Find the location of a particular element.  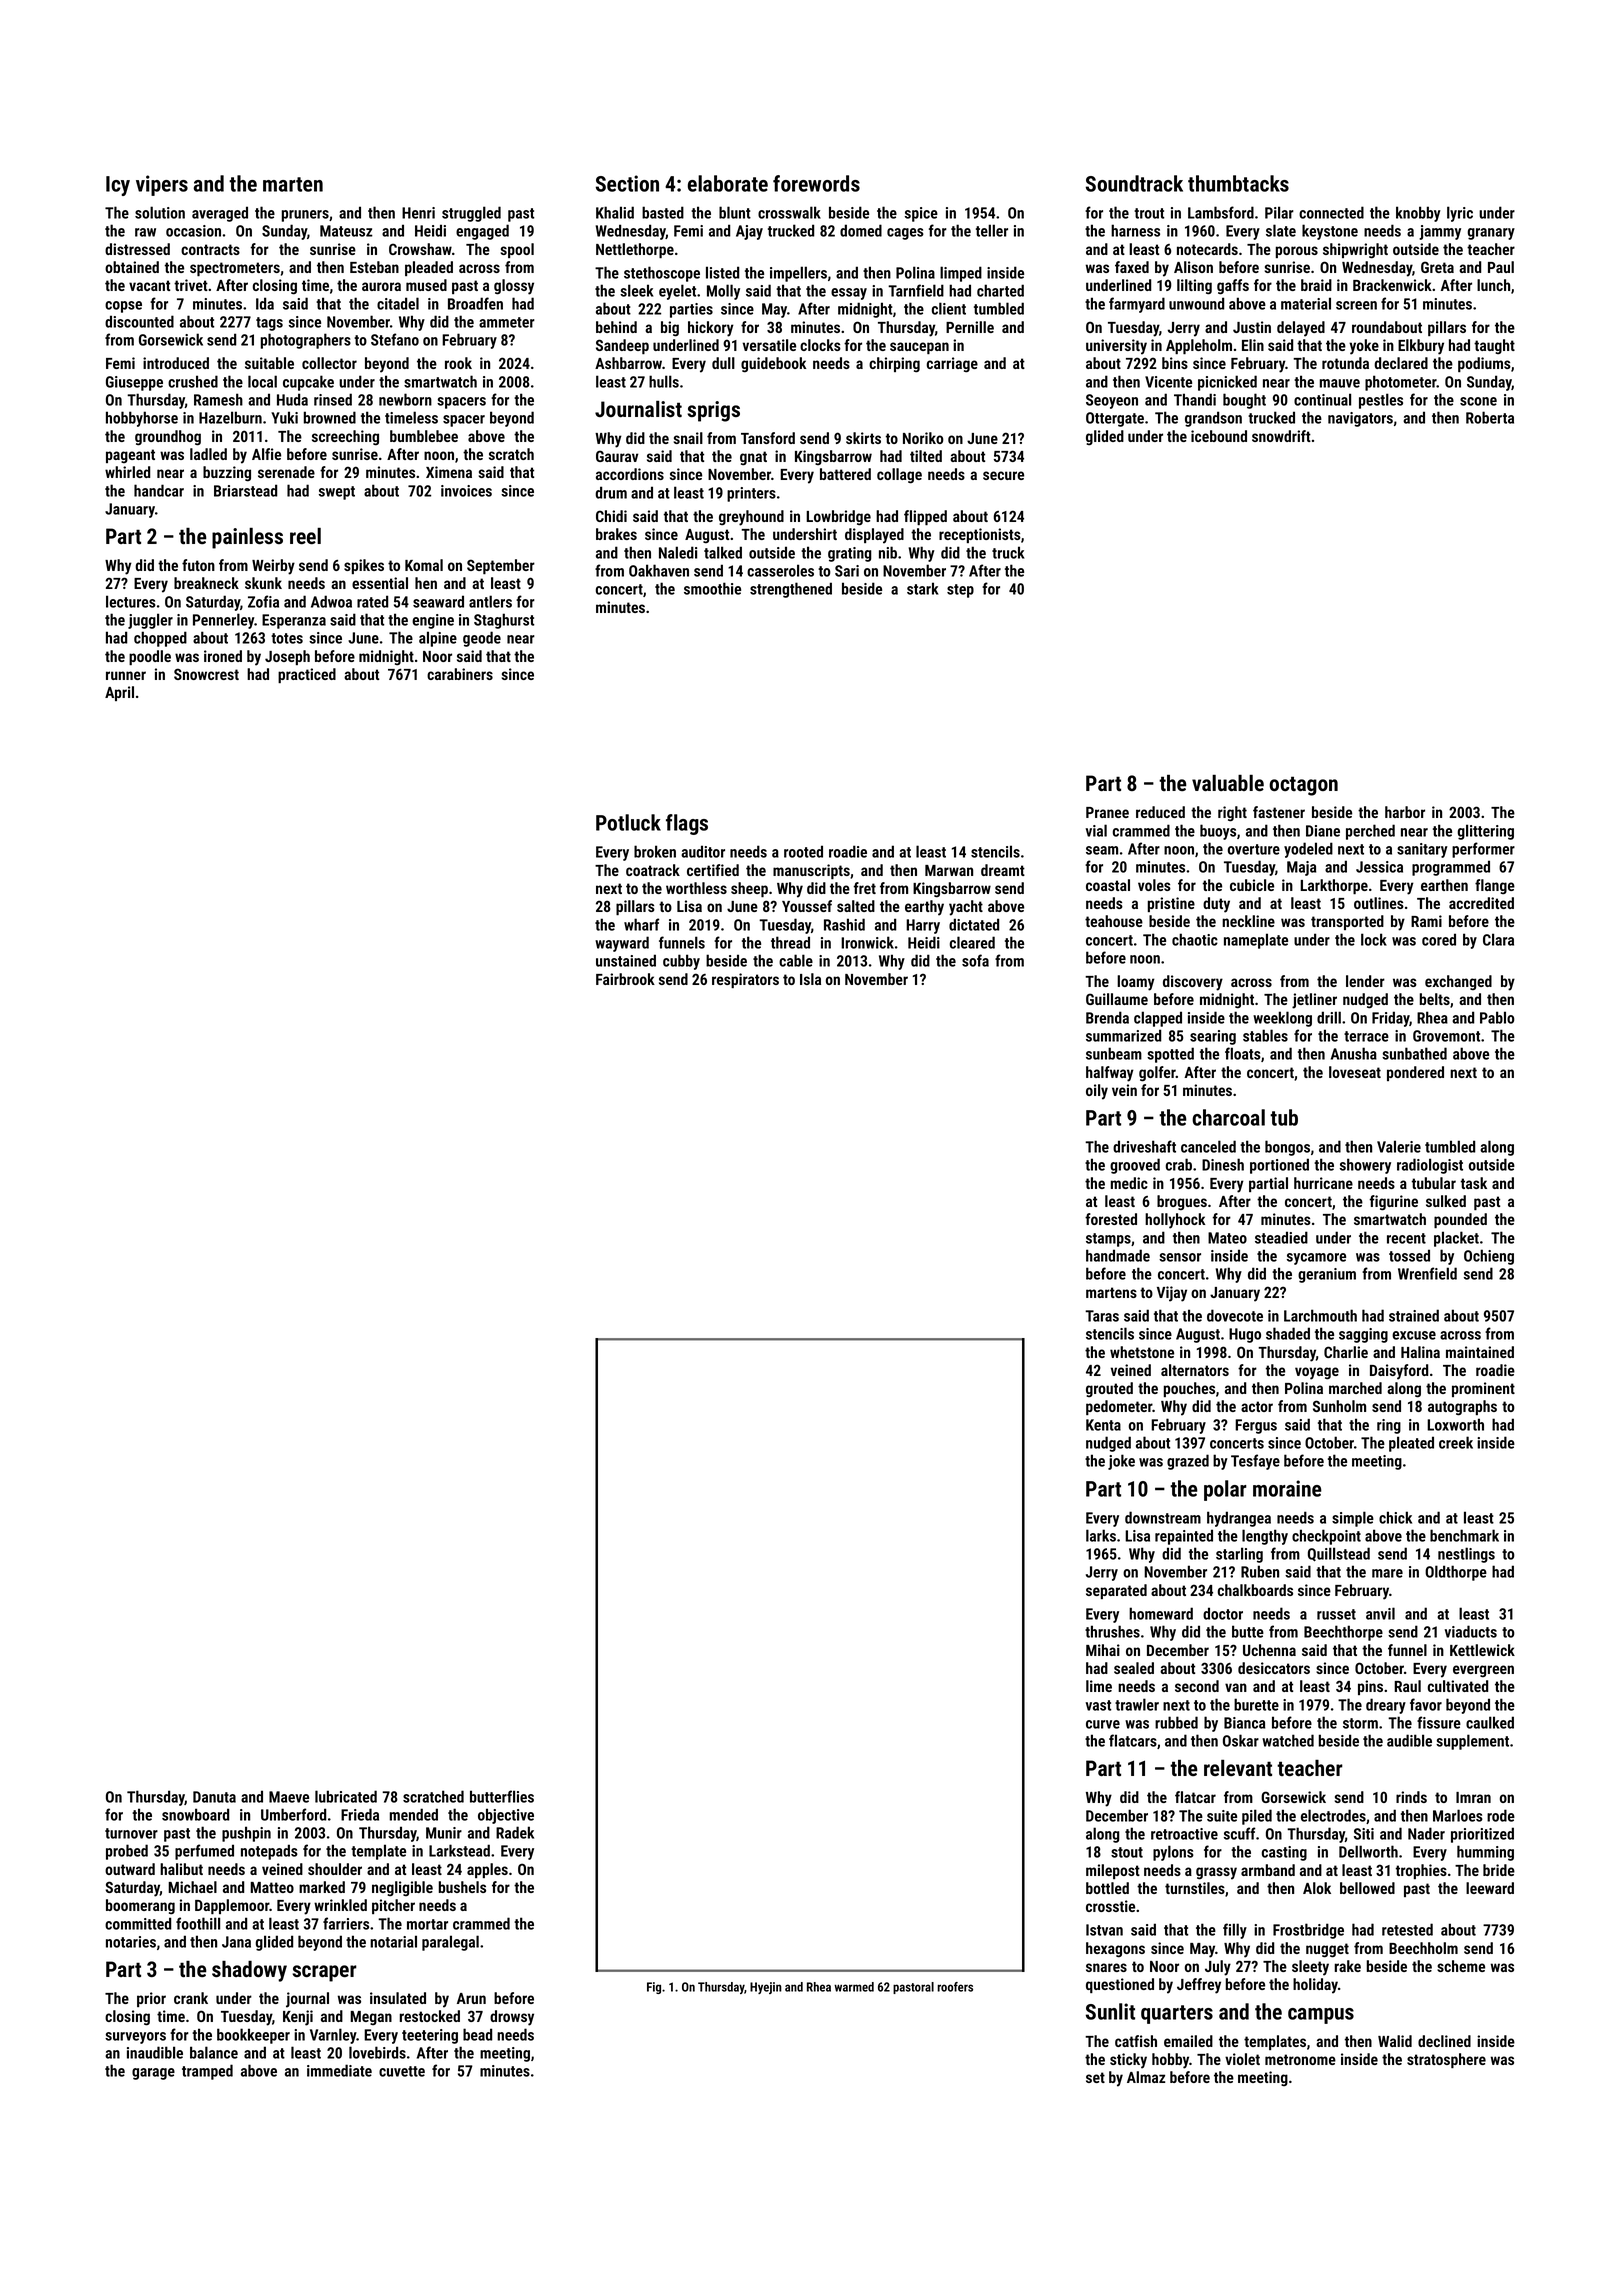

bumblebee is located at coordinates (424, 436).
